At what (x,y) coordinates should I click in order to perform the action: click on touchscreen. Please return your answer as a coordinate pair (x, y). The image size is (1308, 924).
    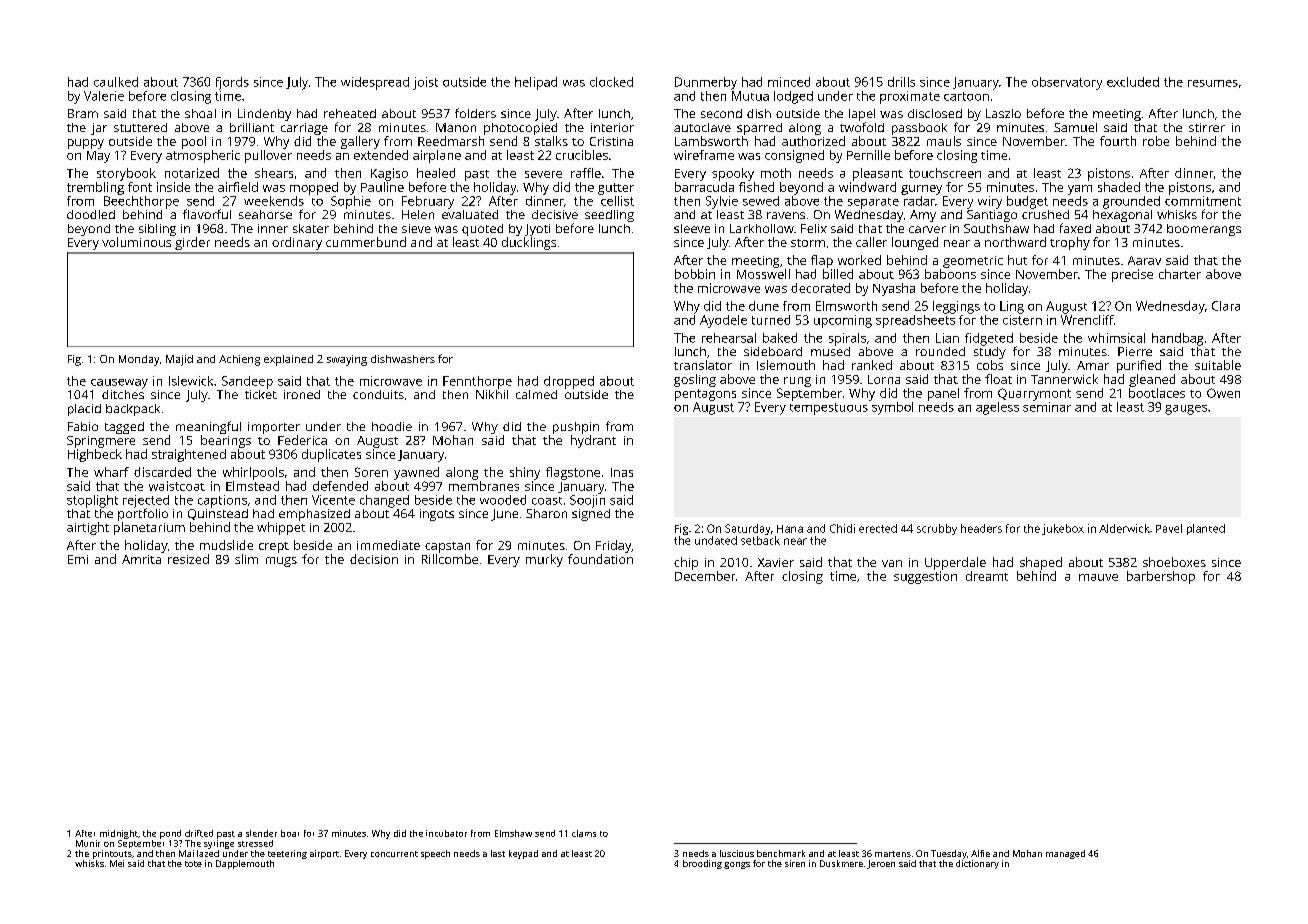
    Looking at the image, I should click on (945, 173).
